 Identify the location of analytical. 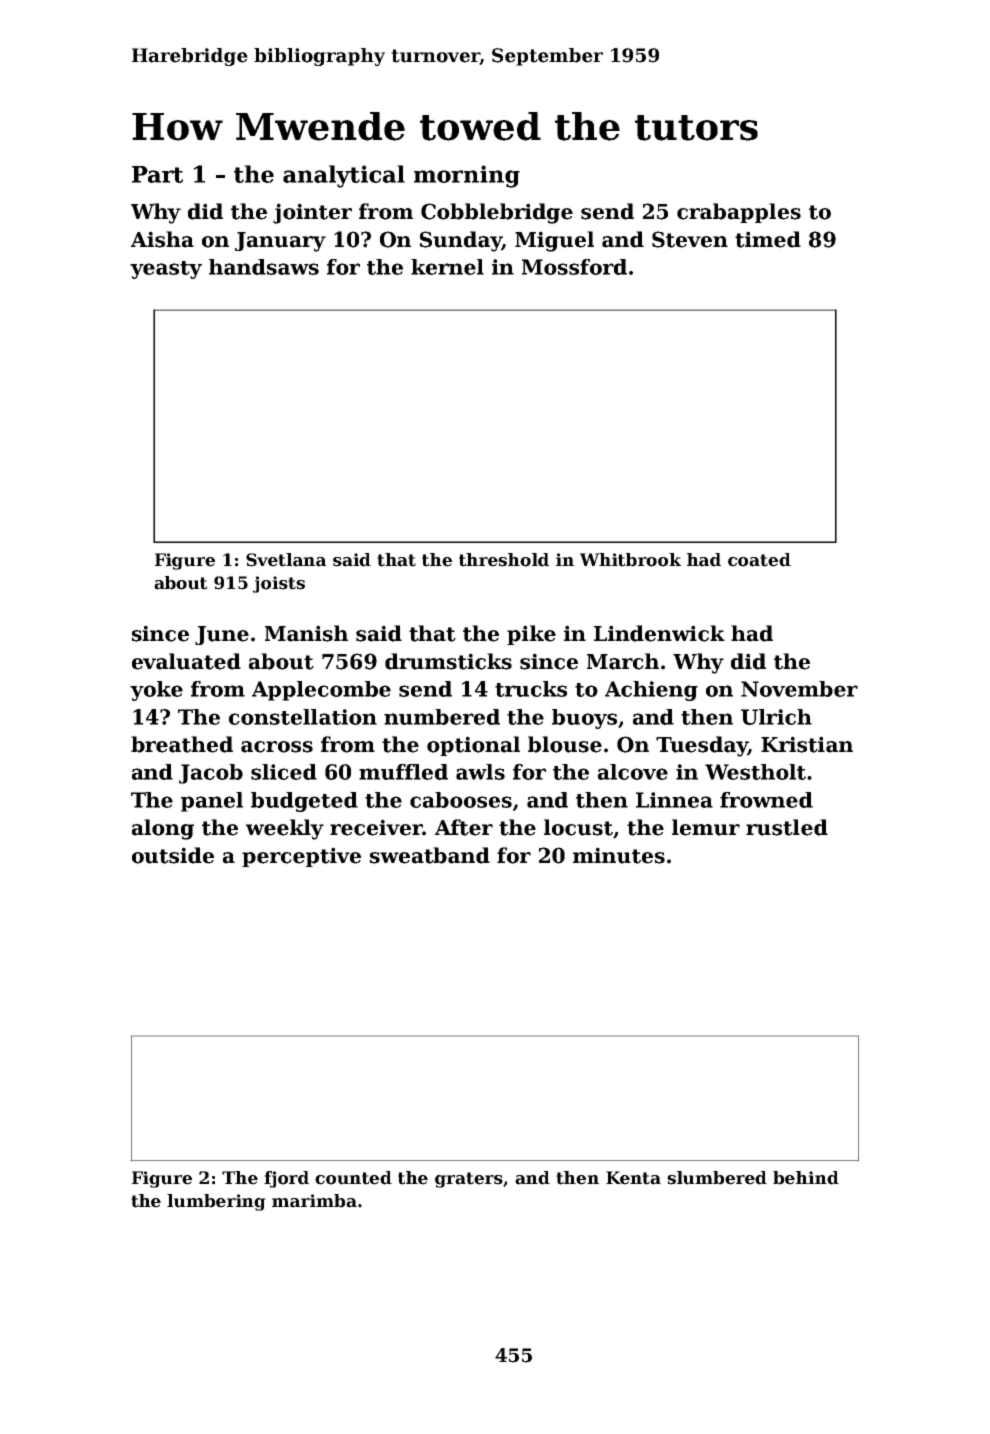
(344, 176).
